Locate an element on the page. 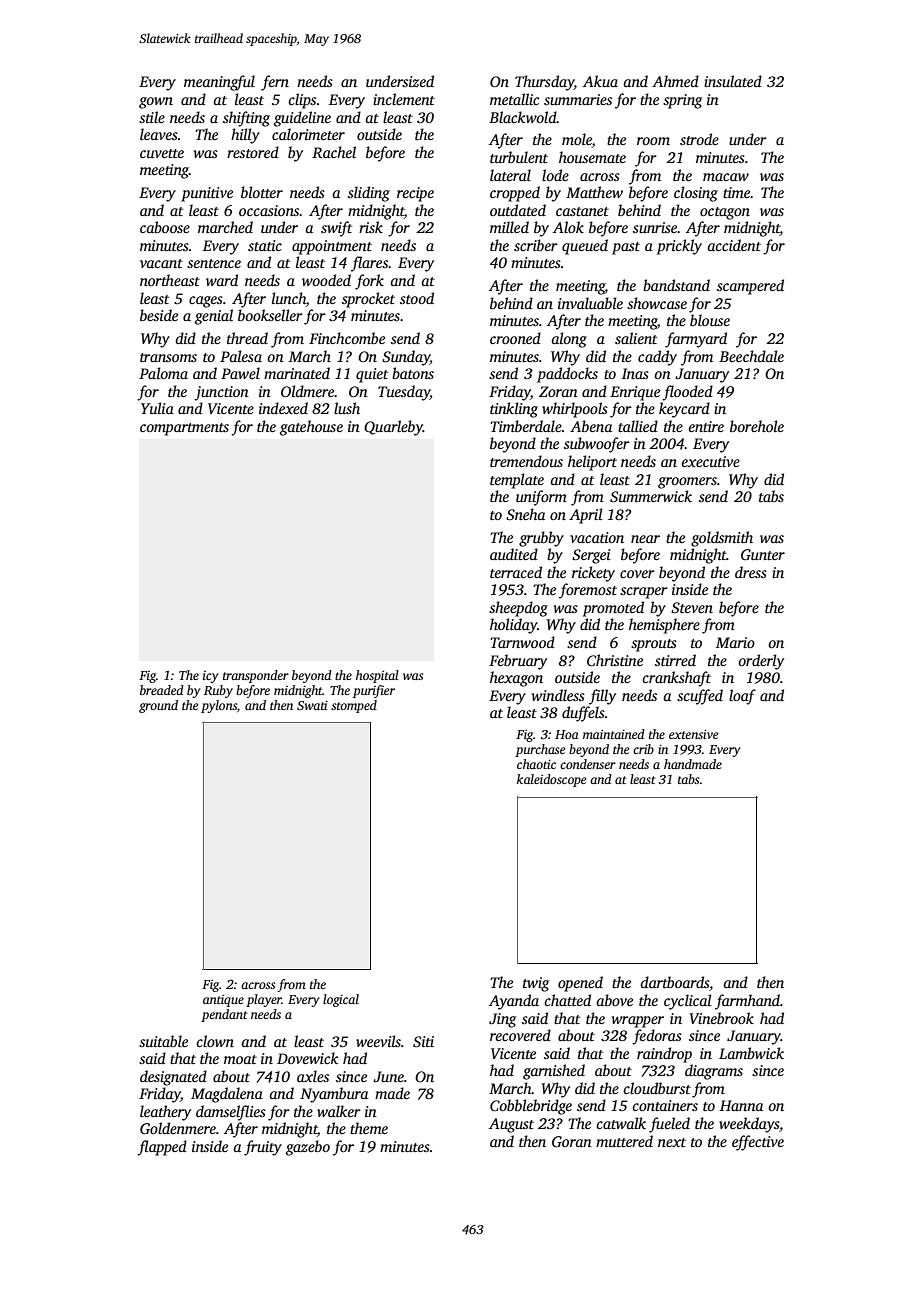 The image size is (924, 1311). Sneha is located at coordinates (525, 514).
